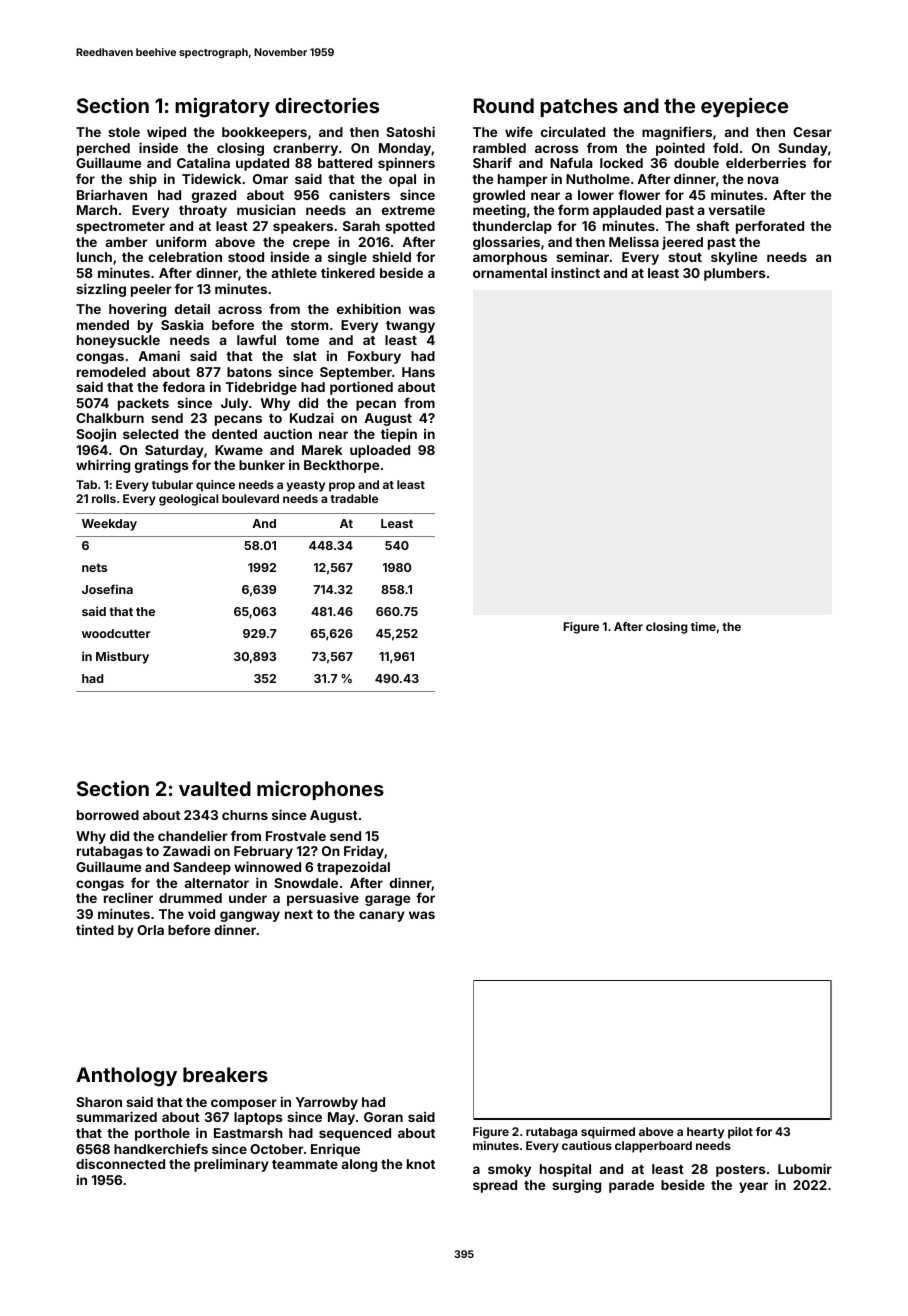 This screenshot has width=908, height=1316. Describe the element at coordinates (103, 149) in the screenshot. I see `perched` at that location.
